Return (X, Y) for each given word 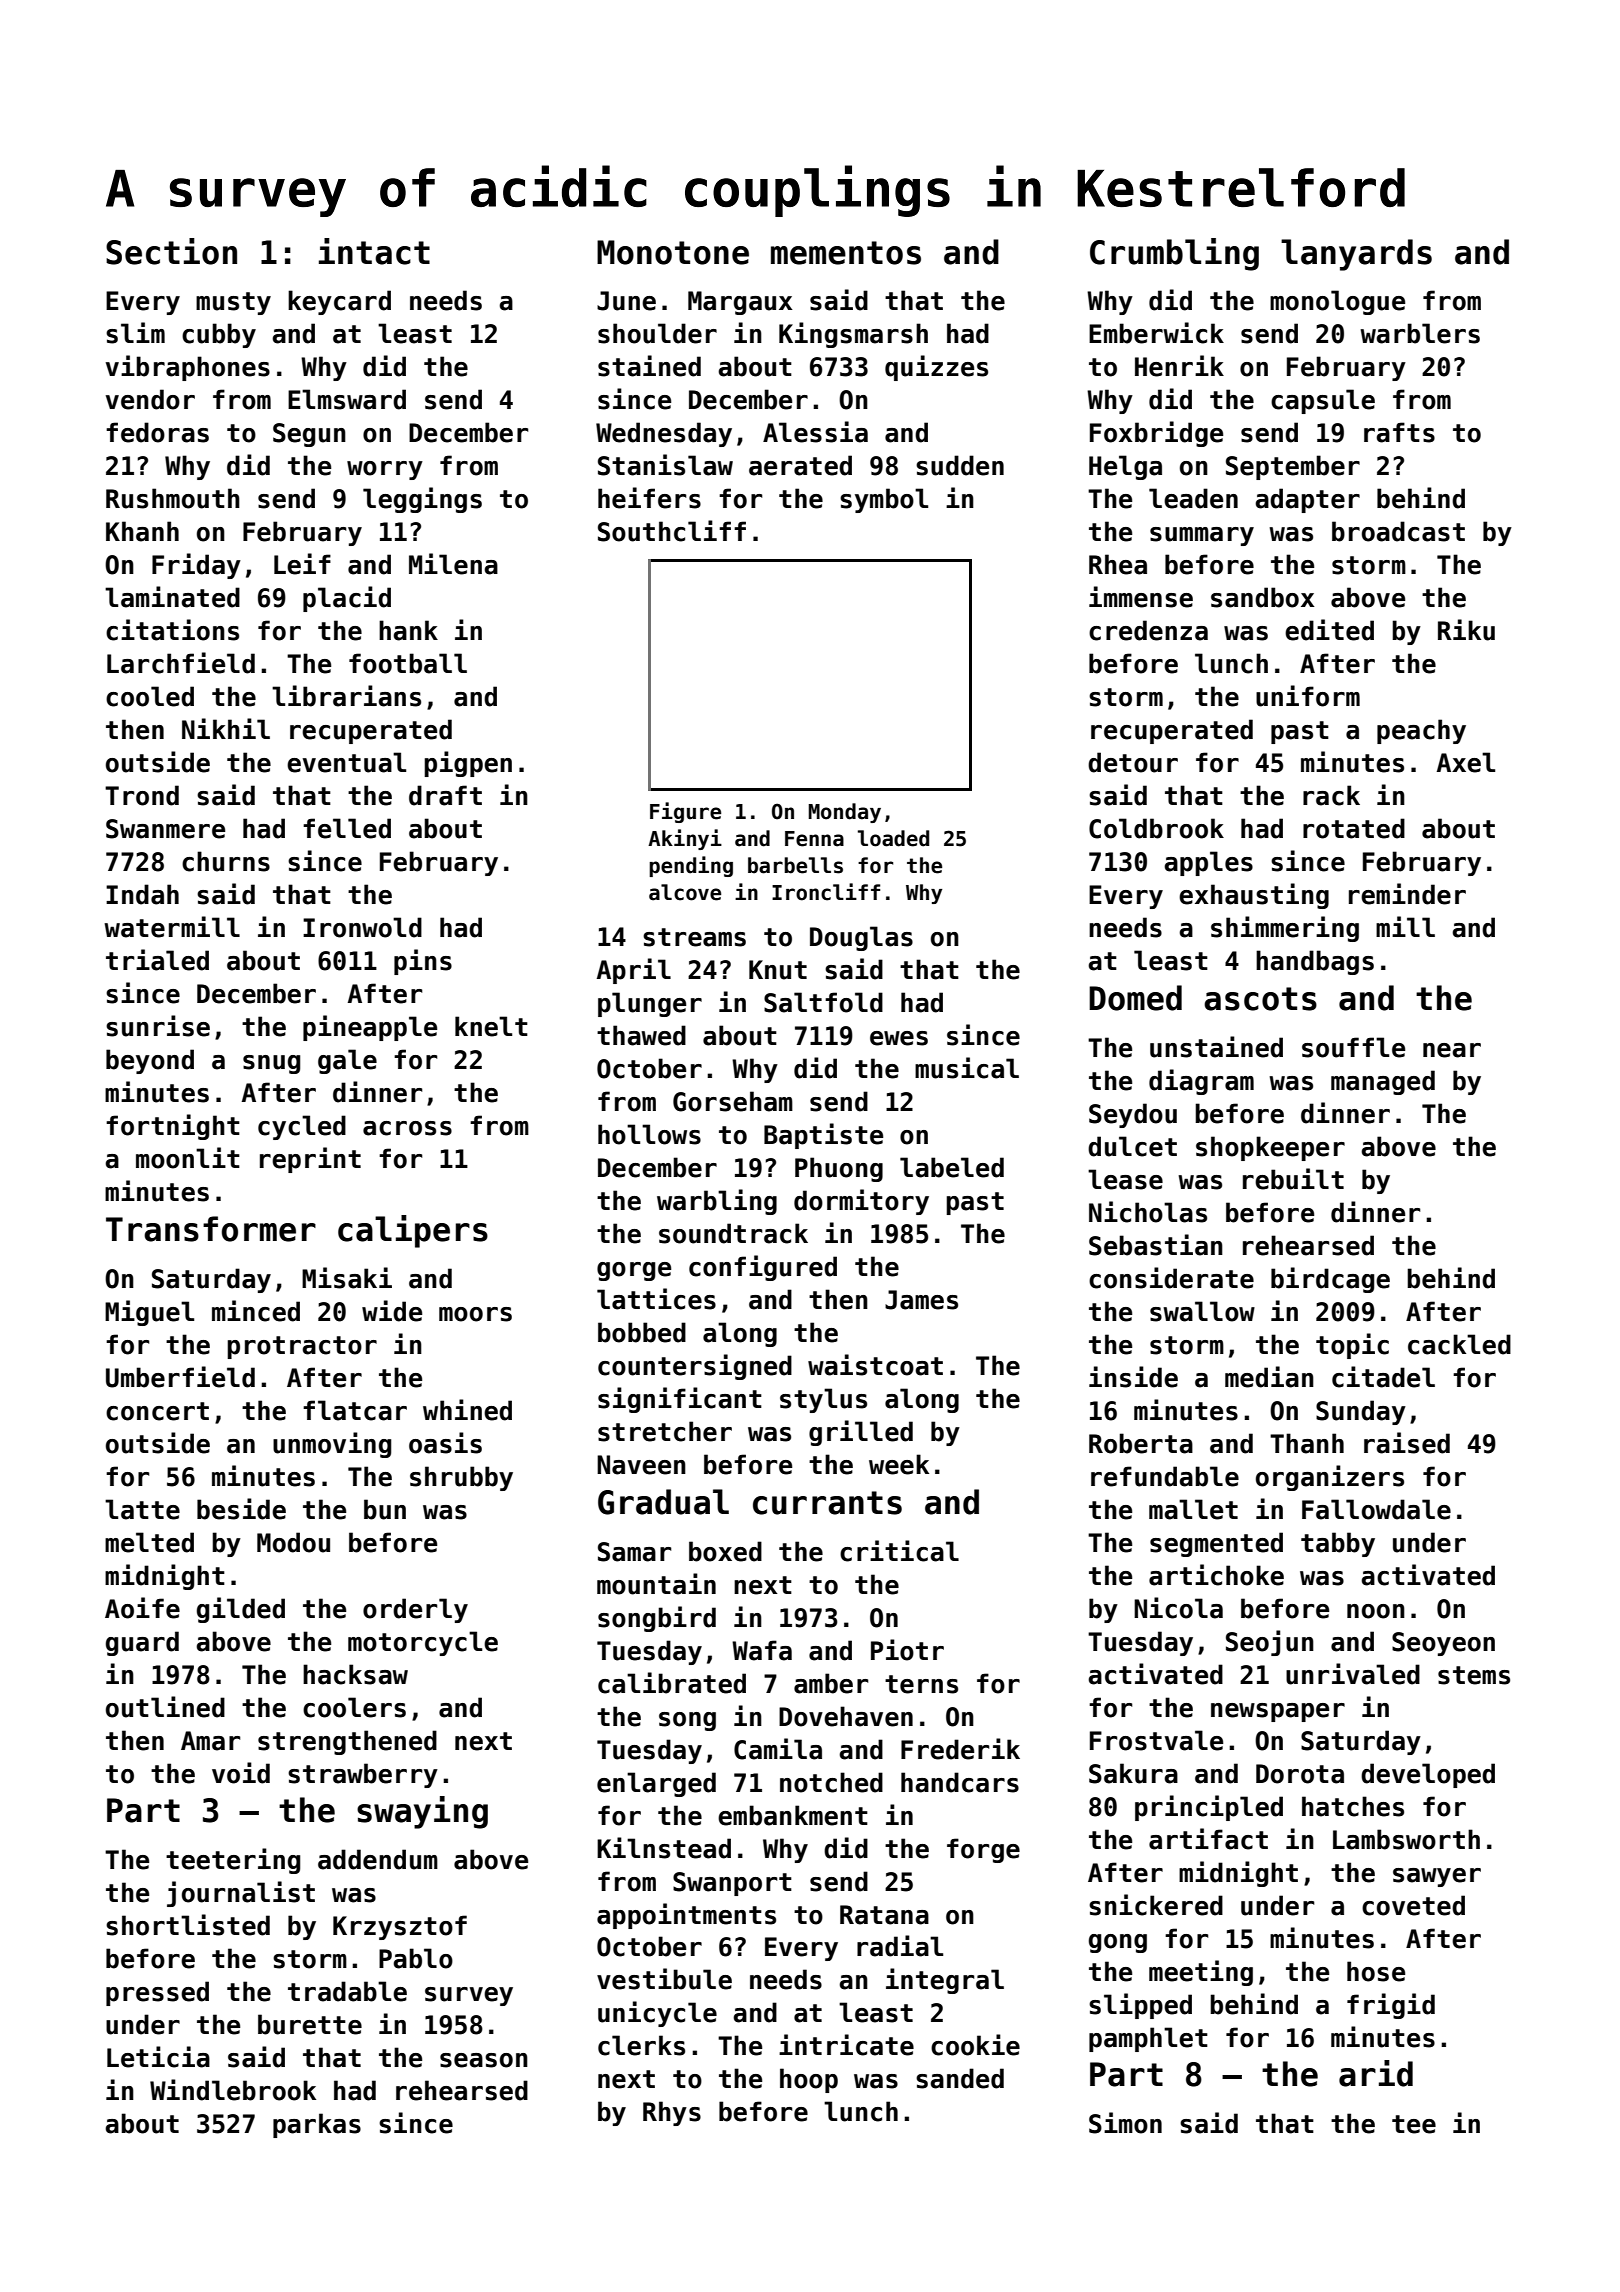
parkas (317, 2125)
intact (374, 251)
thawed (641, 1035)
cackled (1459, 1344)
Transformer (211, 1229)
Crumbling (1174, 254)
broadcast (1398, 531)
